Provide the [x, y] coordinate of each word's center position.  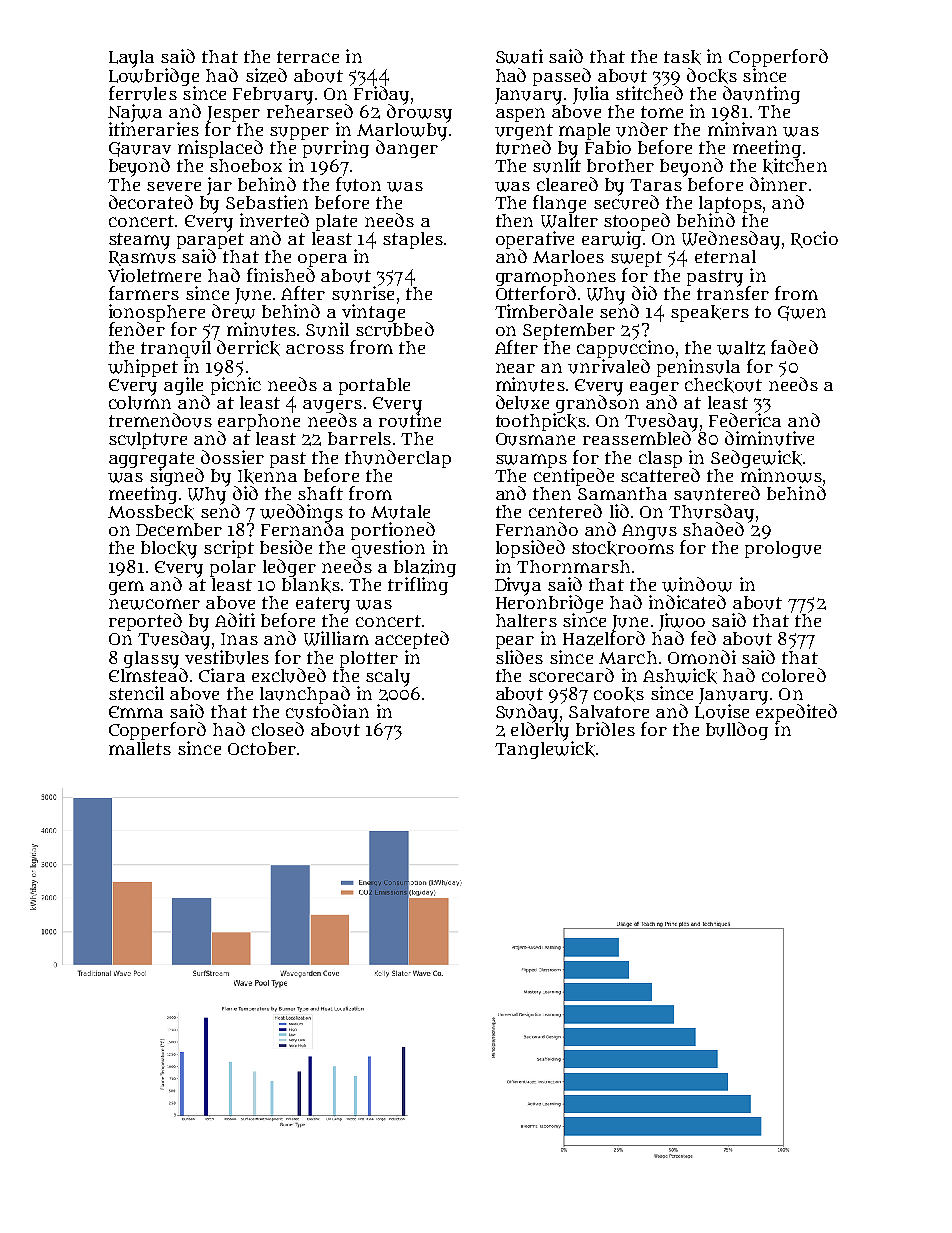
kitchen [795, 166]
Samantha [622, 493]
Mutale [400, 512]
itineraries [154, 129]
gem [126, 588]
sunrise [363, 293]
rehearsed [310, 111]
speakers [710, 313]
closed [278, 729]
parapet [210, 241]
